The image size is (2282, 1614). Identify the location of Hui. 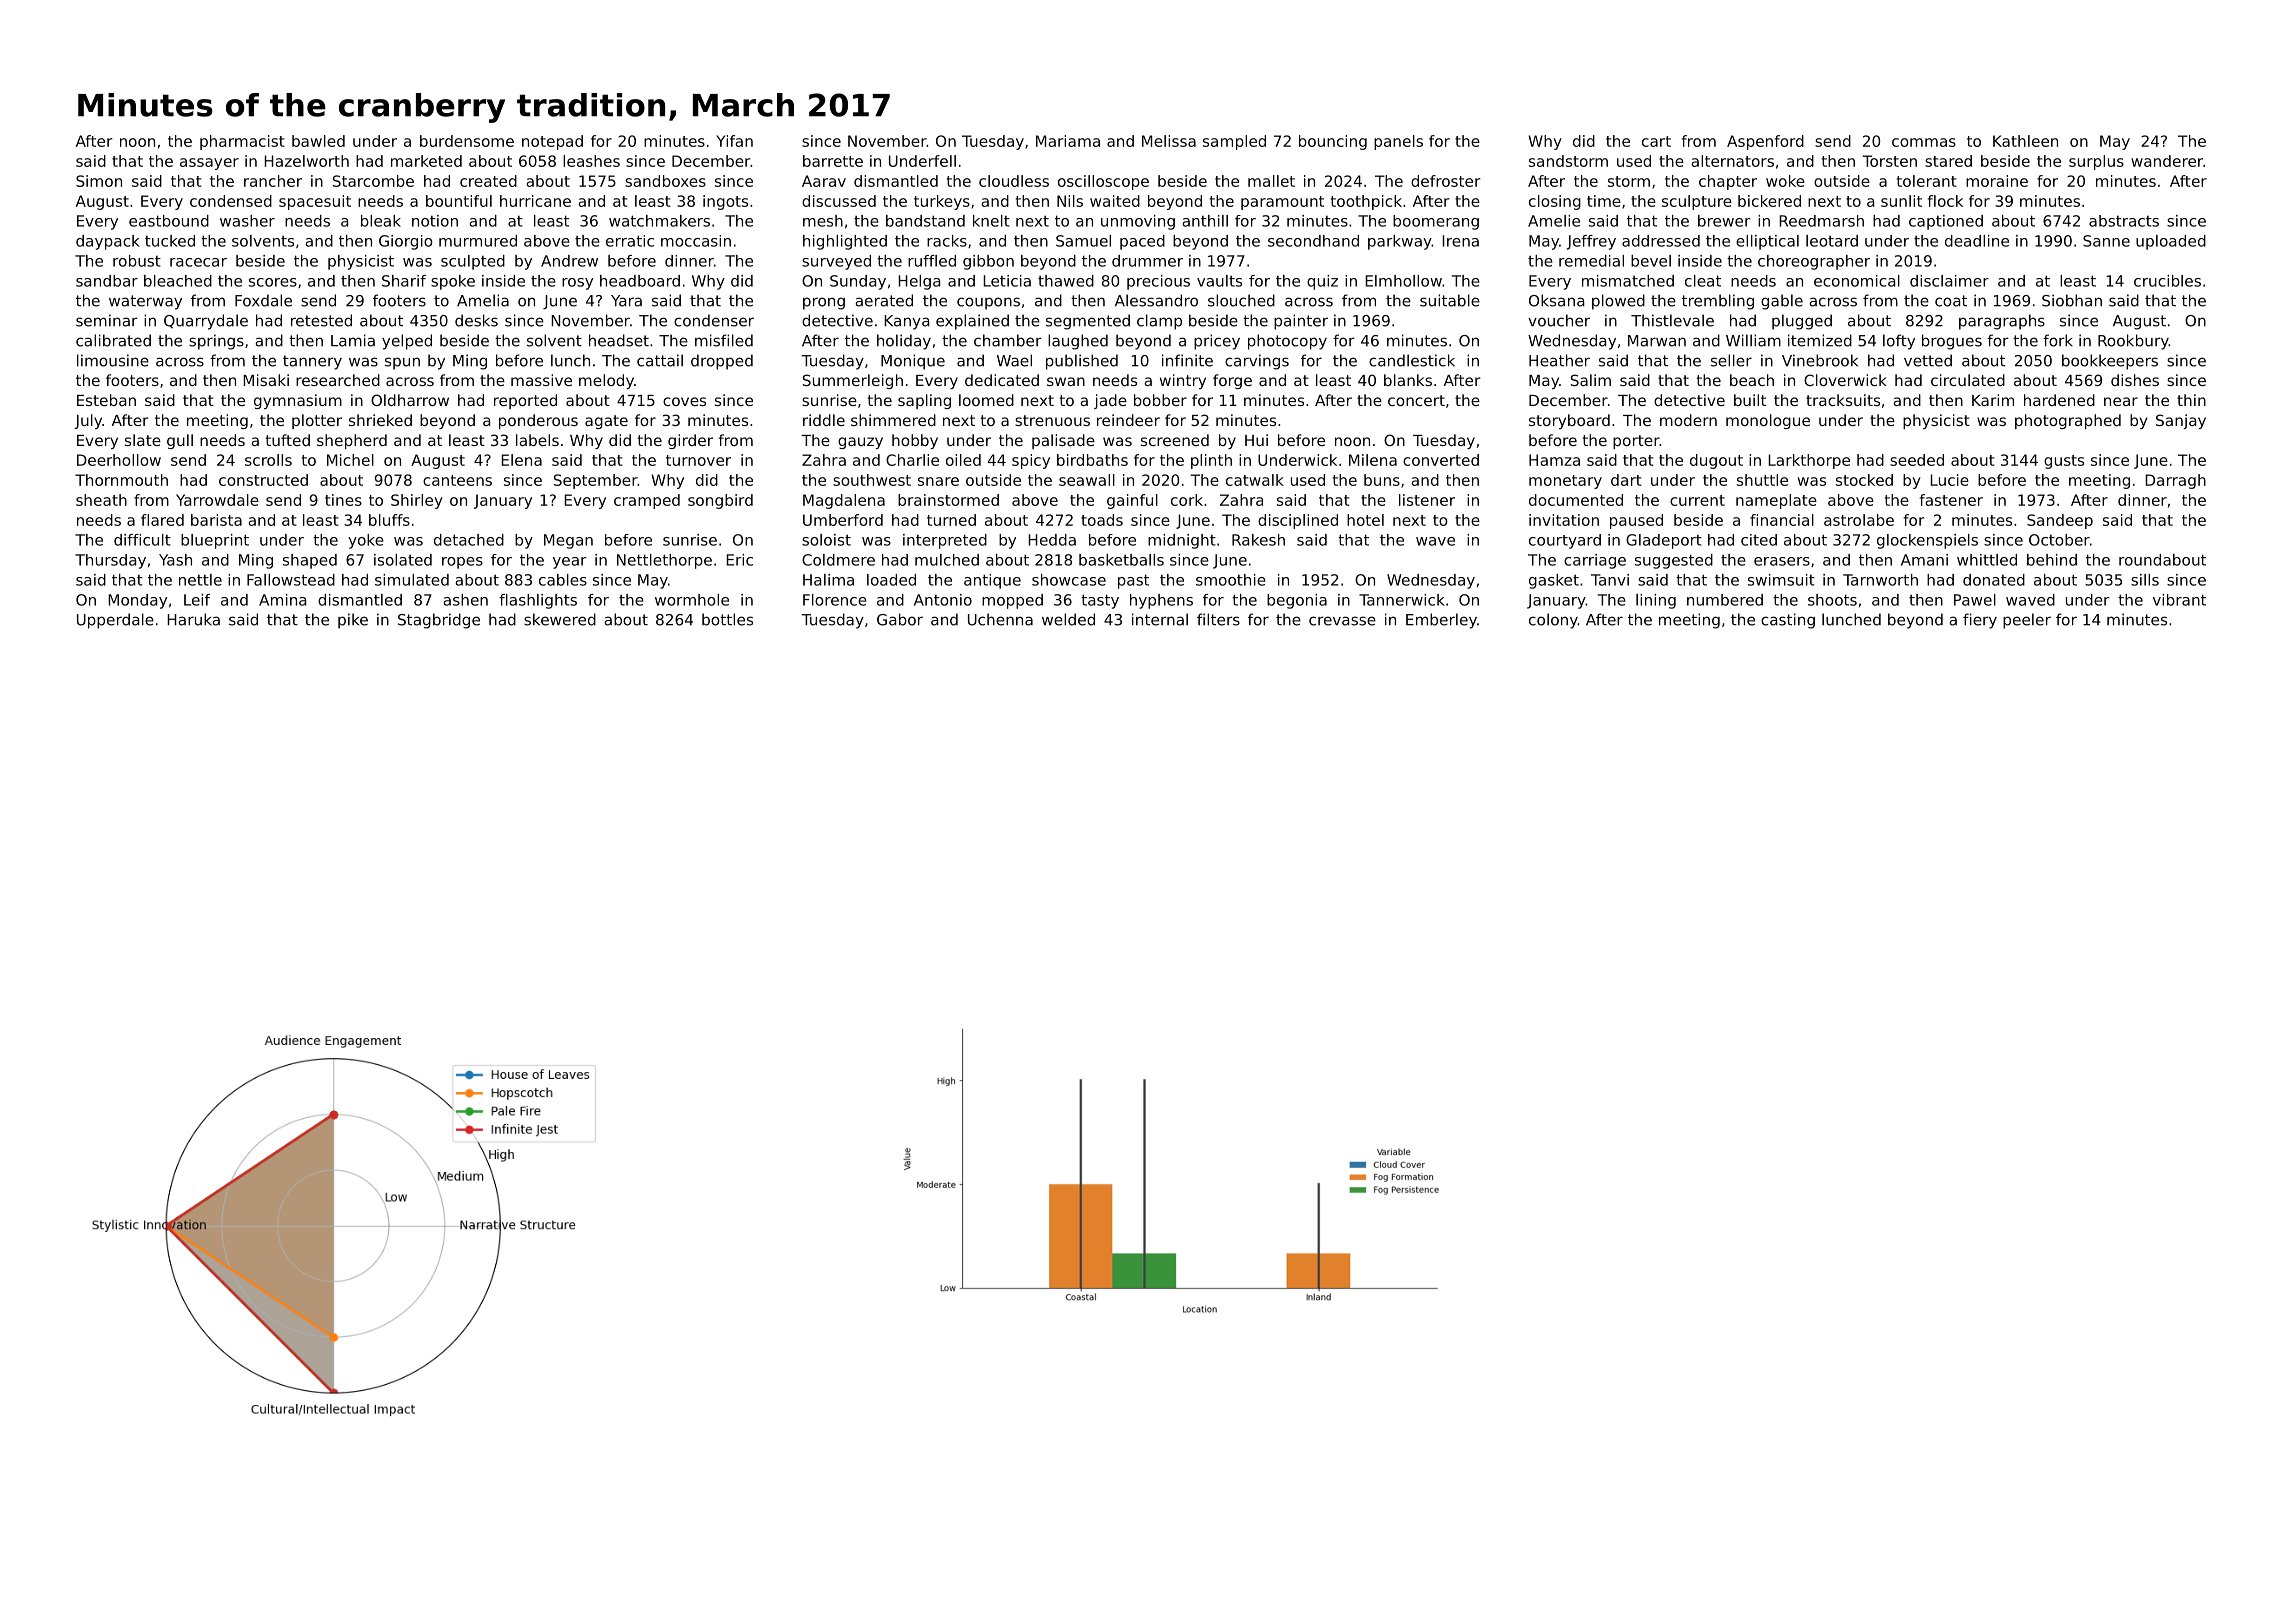
(1256, 440).
